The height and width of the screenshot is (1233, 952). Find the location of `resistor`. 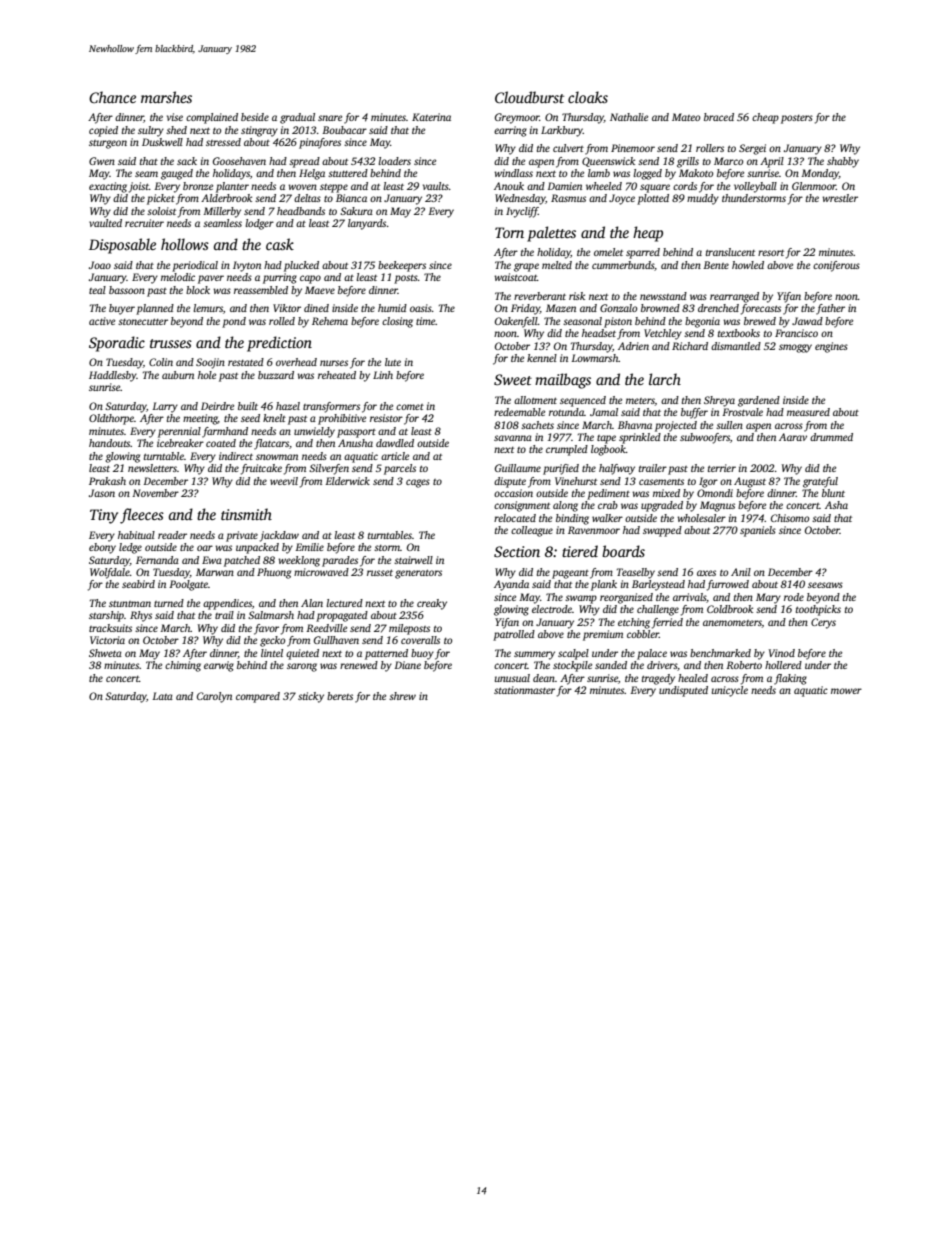

resistor is located at coordinates (386, 418).
